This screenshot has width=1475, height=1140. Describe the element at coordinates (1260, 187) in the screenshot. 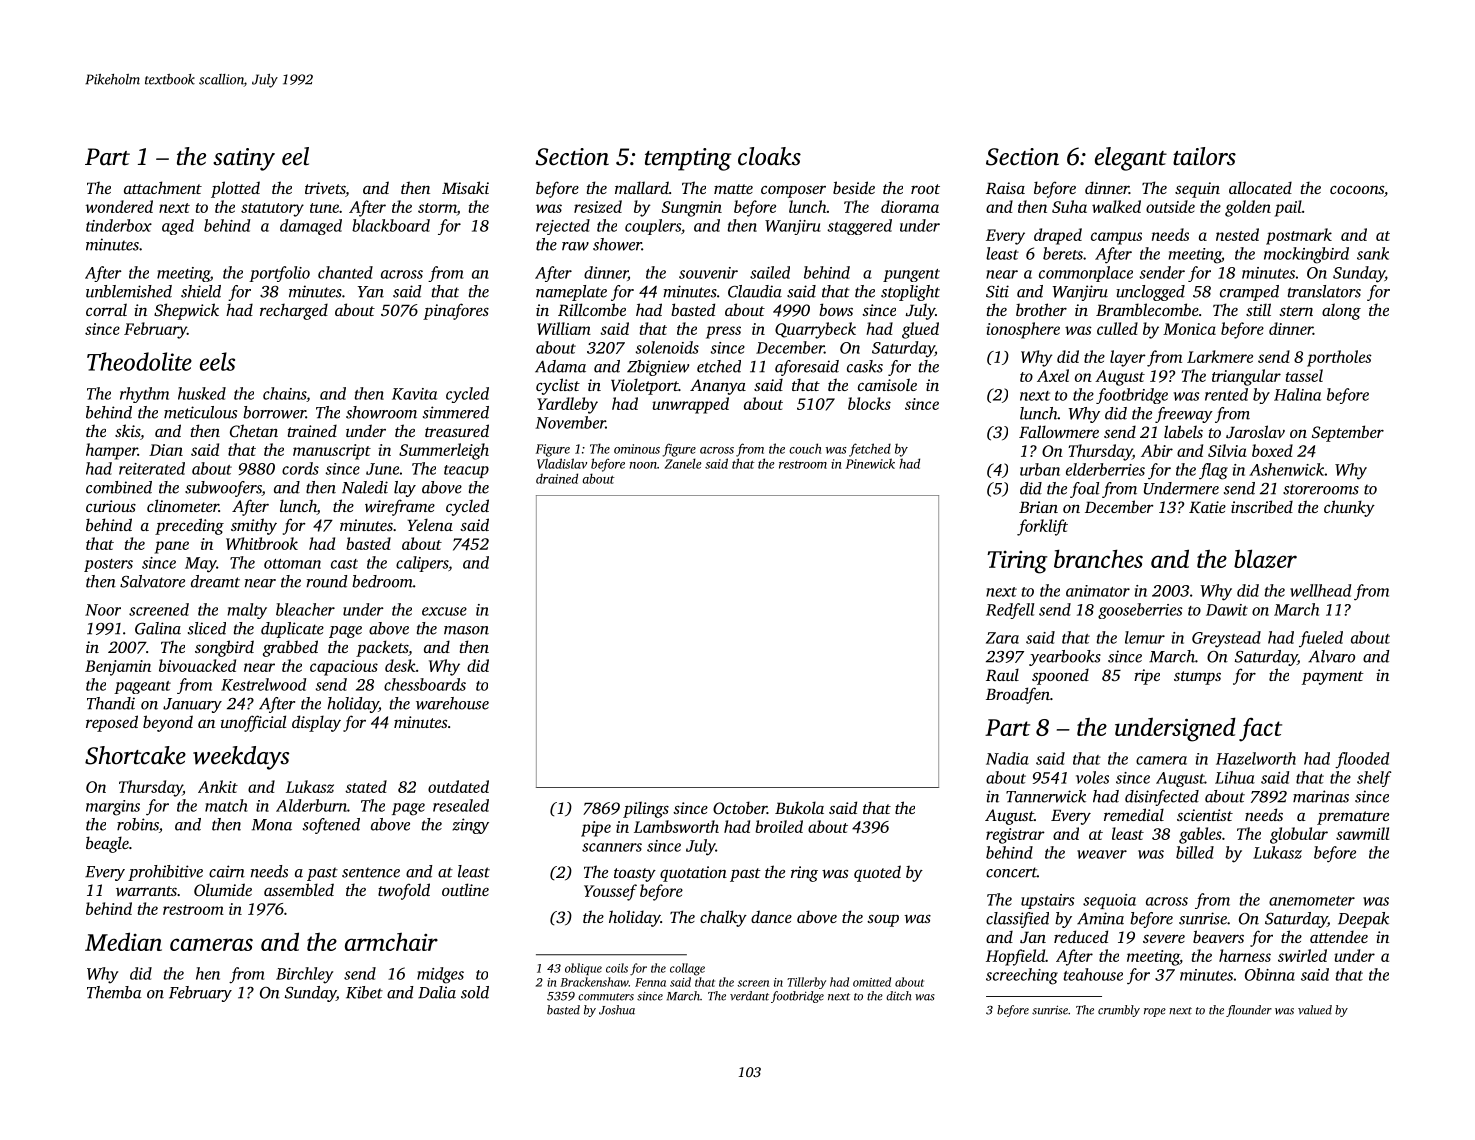

I see `allocated` at that location.
